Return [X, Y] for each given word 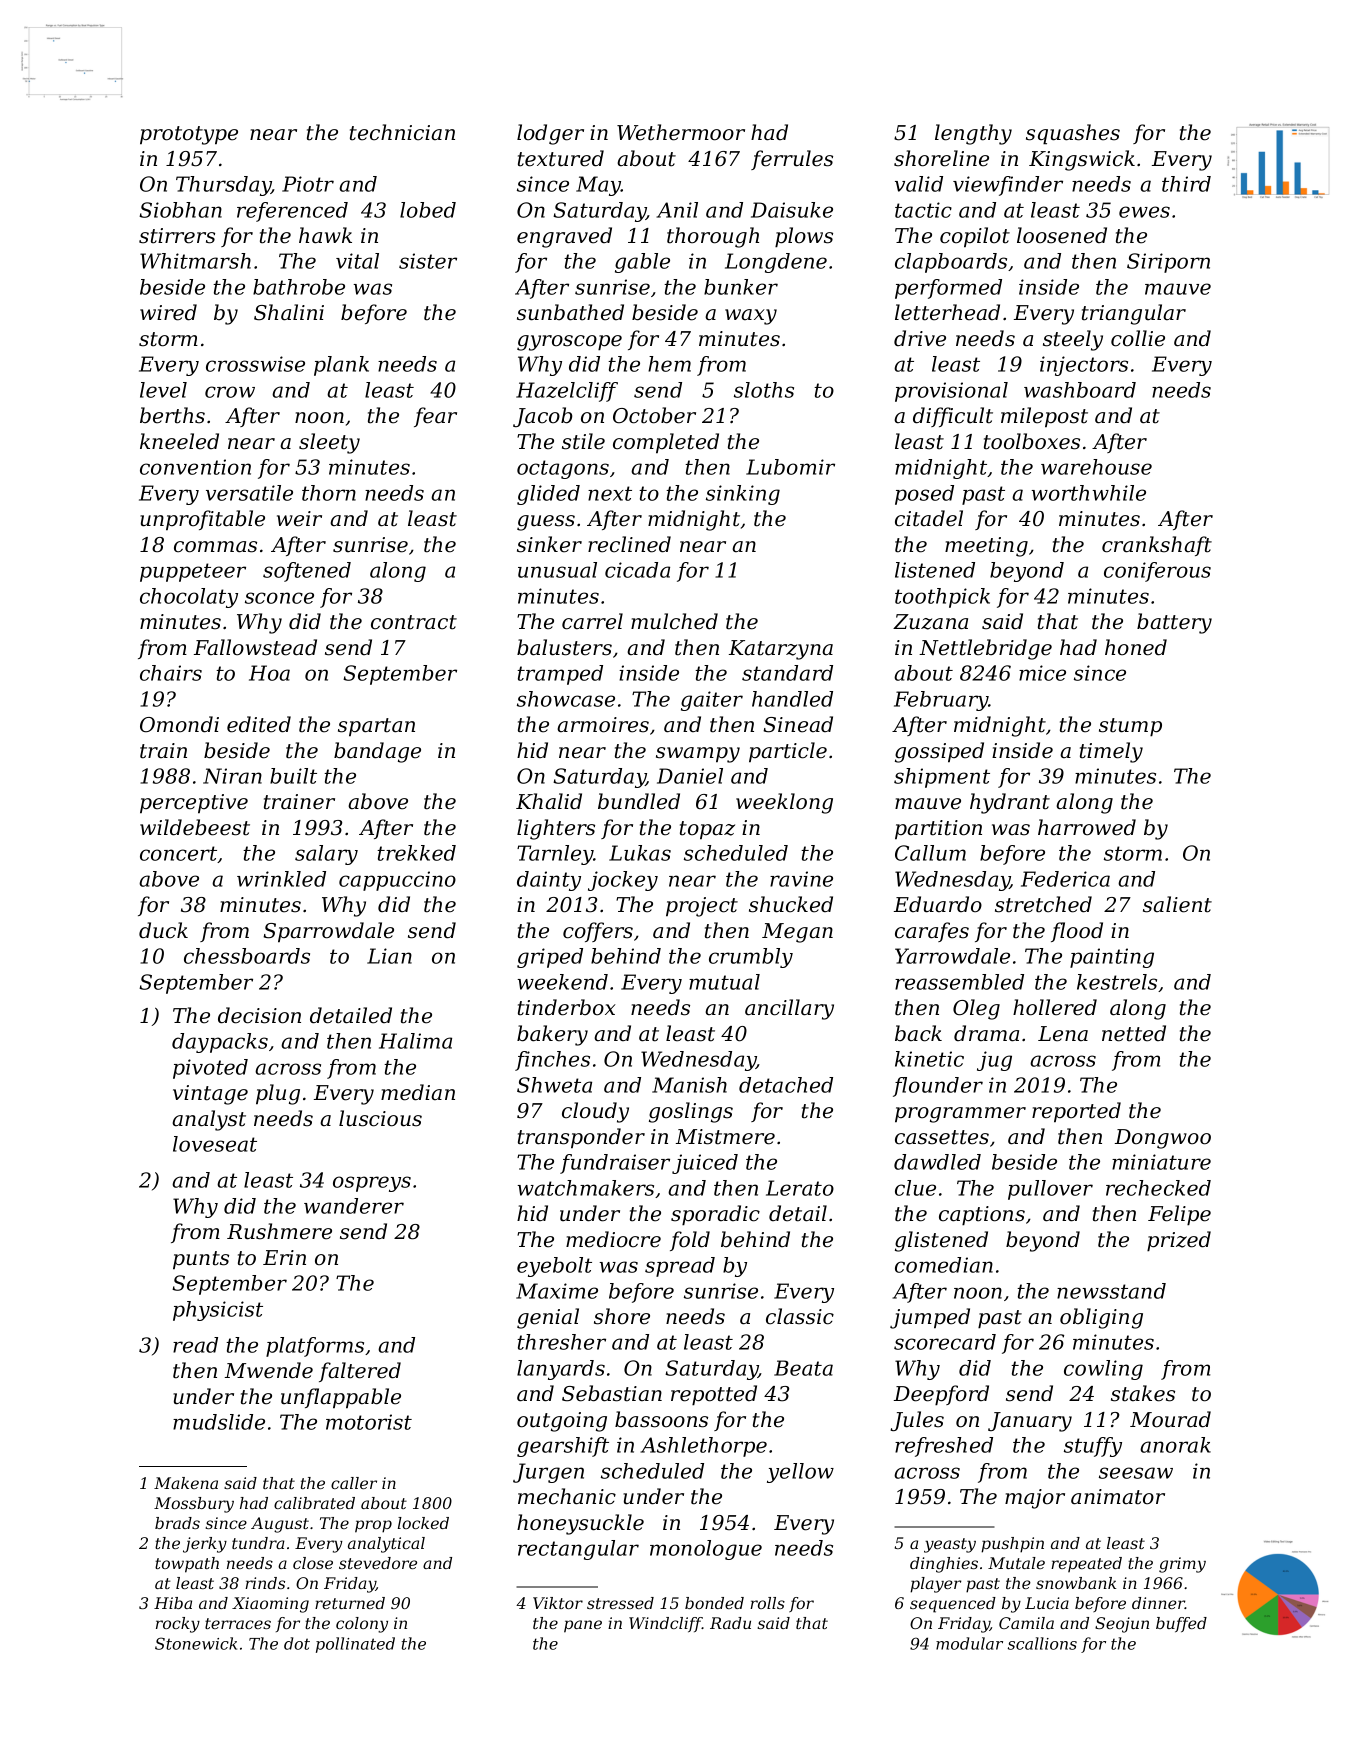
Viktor [558, 1603]
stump [1130, 727]
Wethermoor [681, 132]
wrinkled [281, 879]
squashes [1073, 134]
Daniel [690, 776]
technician [402, 132]
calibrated [314, 1503]
